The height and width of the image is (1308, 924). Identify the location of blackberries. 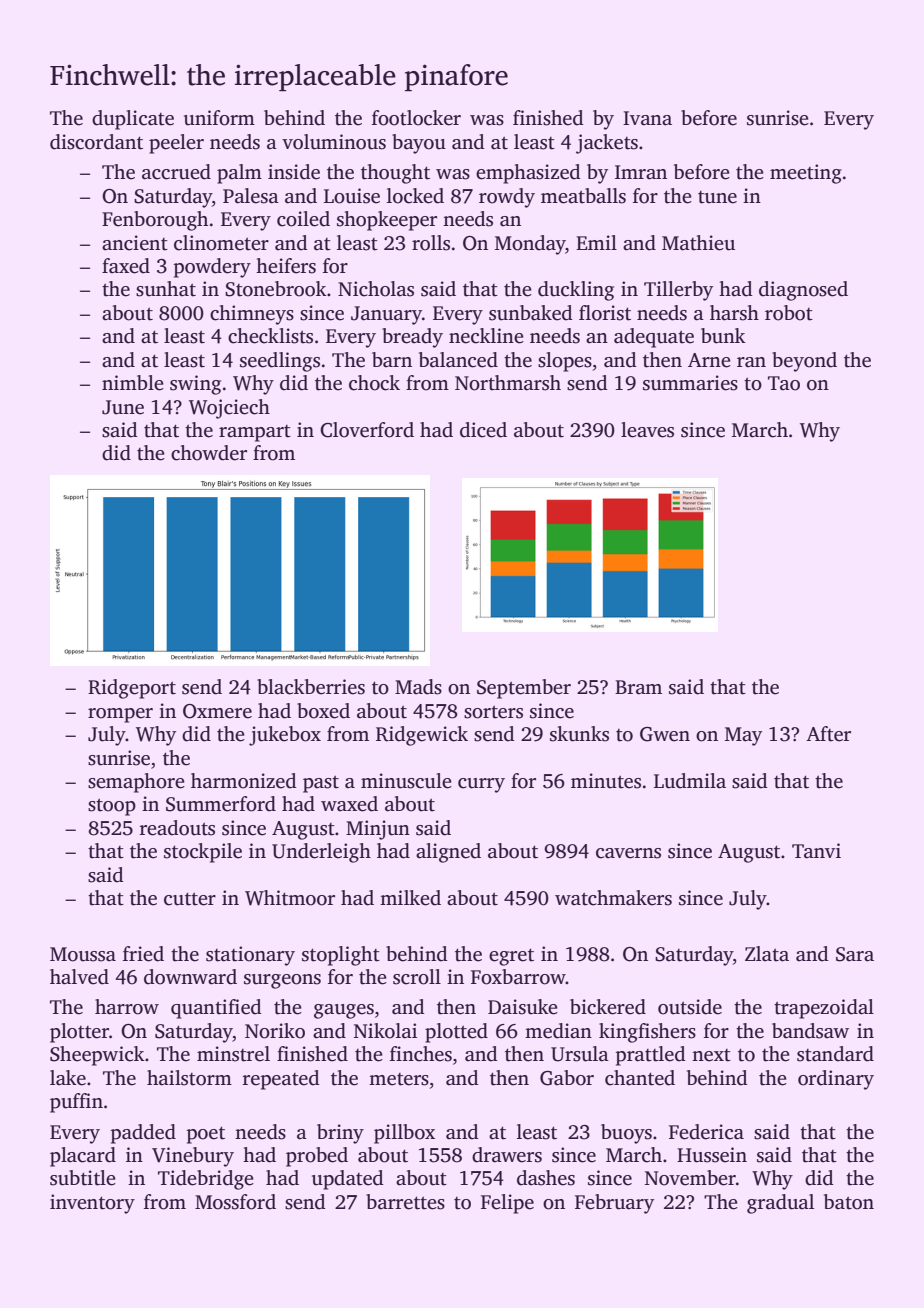
(311, 687).
